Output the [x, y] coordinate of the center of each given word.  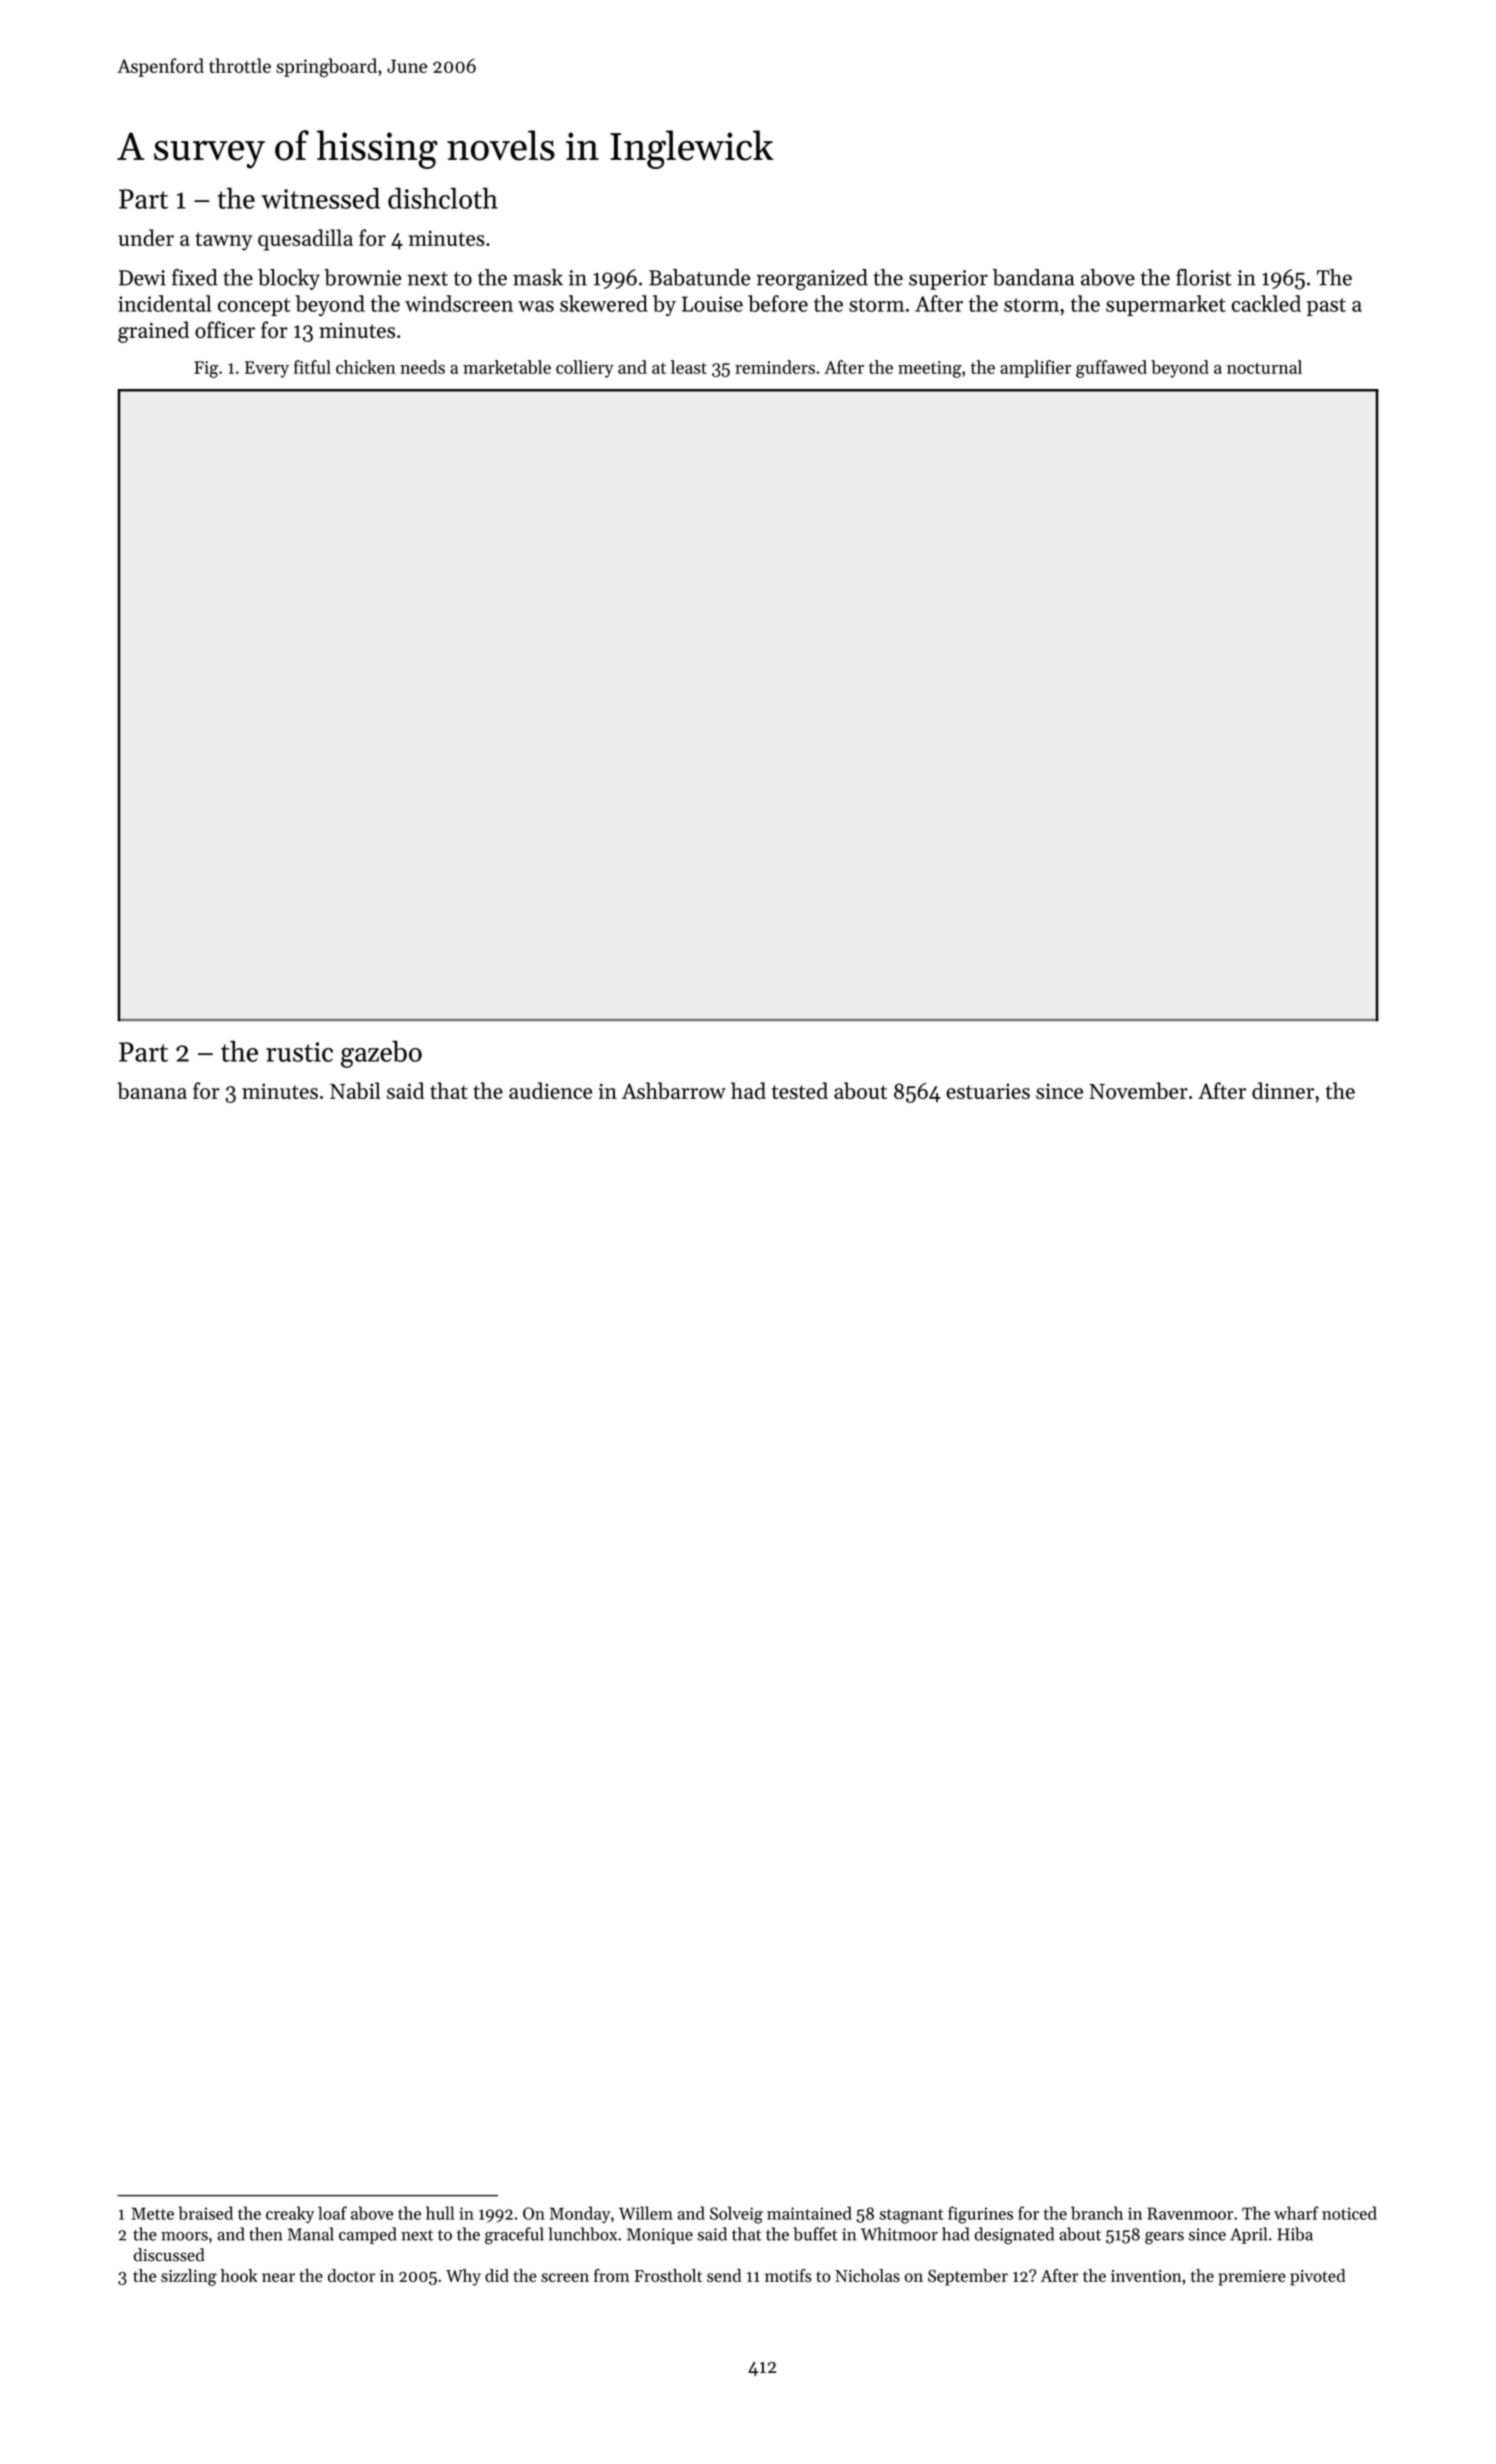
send [724, 2275]
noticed [1349, 2213]
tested [800, 1090]
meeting [930, 369]
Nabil [355, 1090]
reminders [775, 367]
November [1138, 1090]
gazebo [381, 1054]
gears [1164, 2238]
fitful [312, 367]
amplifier [1035, 369]
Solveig [736, 2215]
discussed [169, 2255]
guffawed [1111, 369]
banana [152, 1090]
